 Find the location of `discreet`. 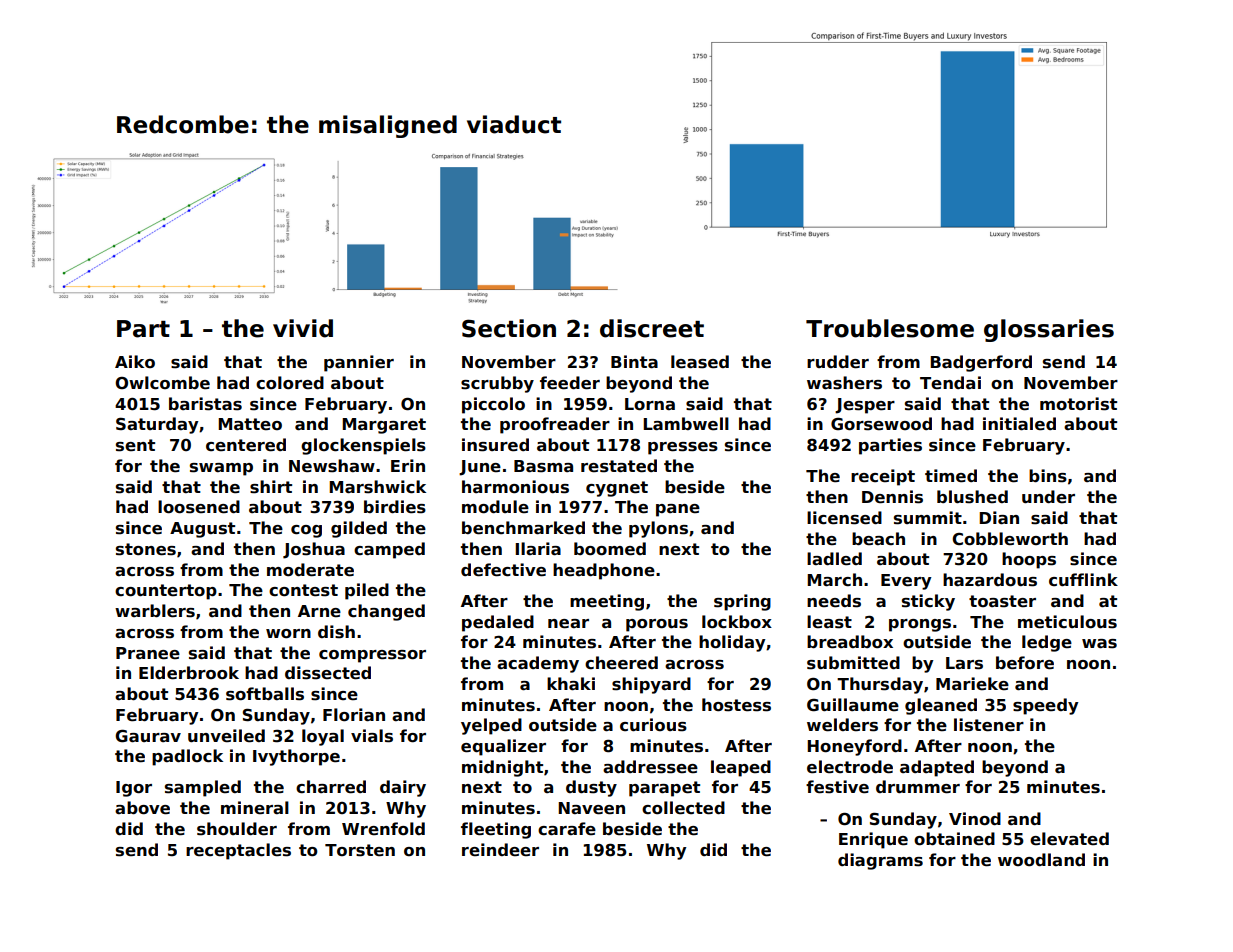

discreet is located at coordinates (652, 328).
